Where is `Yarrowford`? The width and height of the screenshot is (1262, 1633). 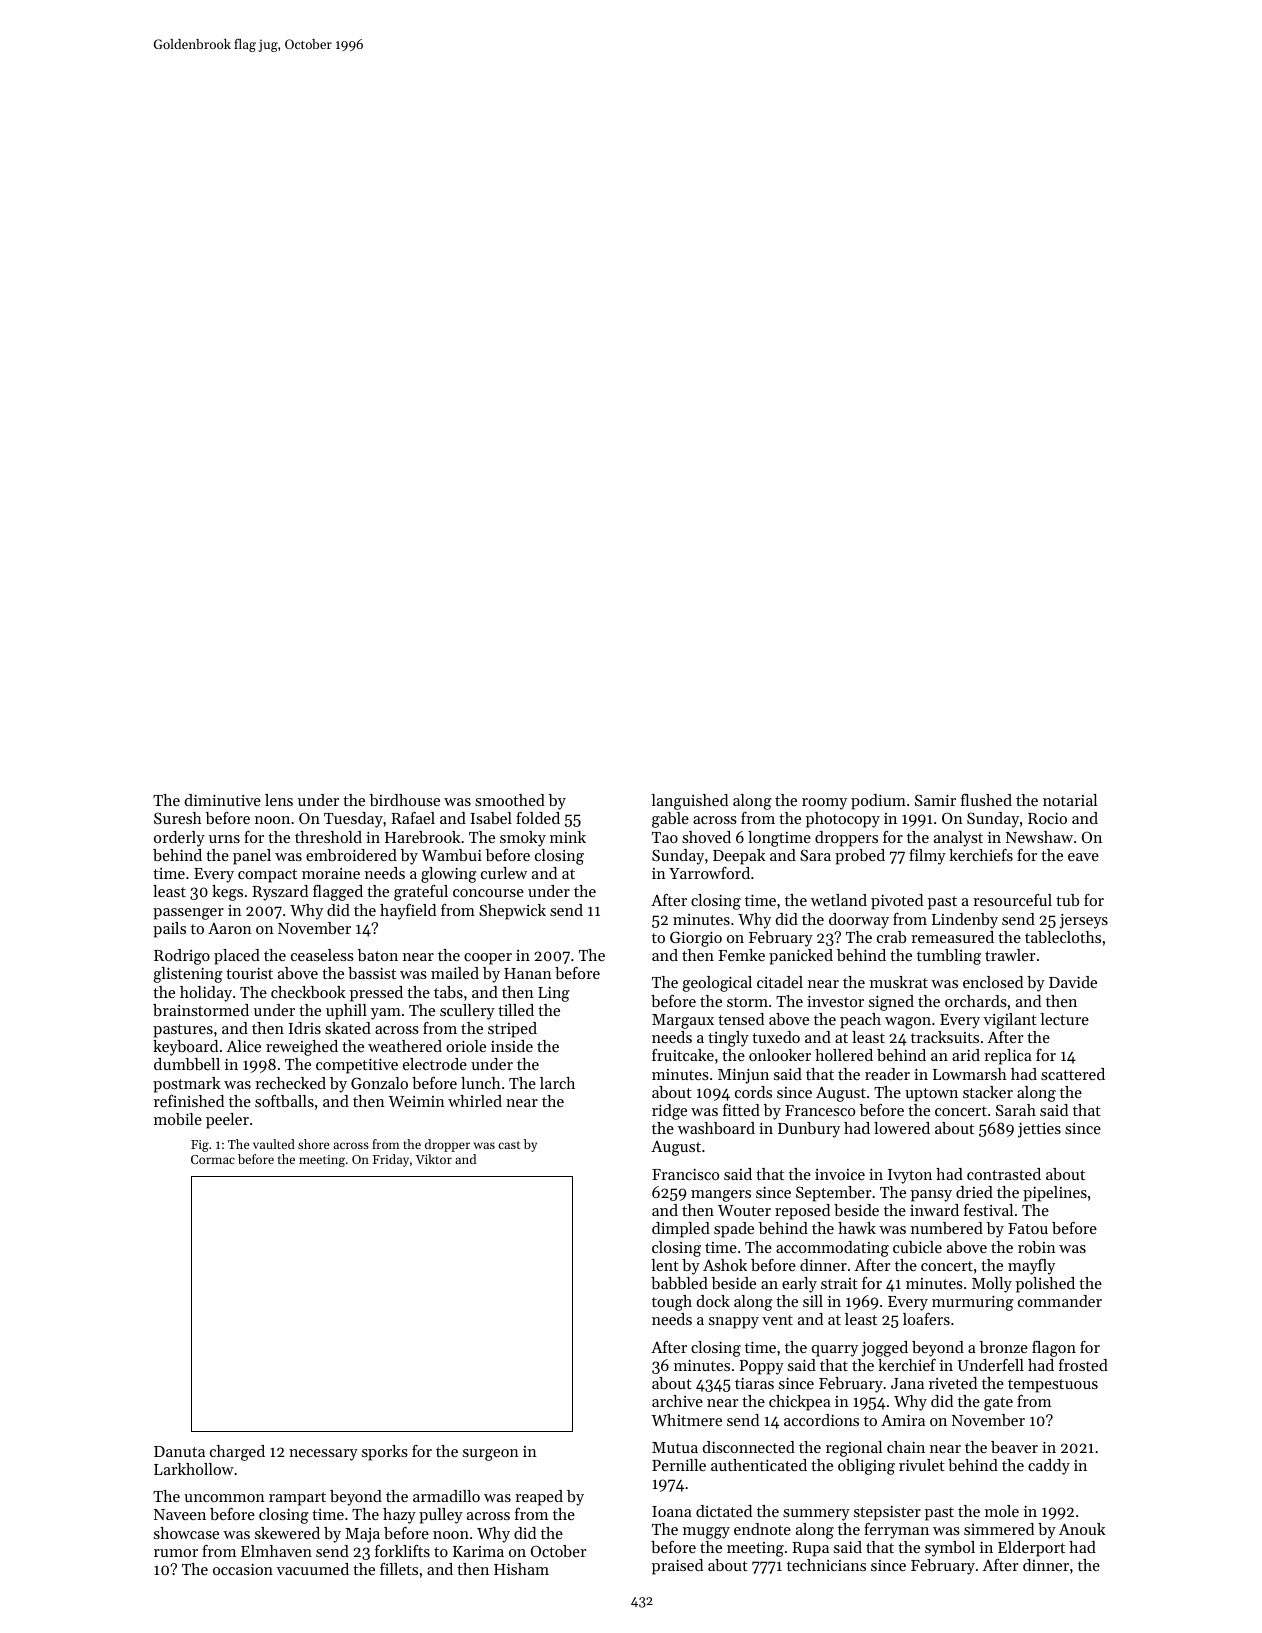 Yarrowford is located at coordinates (709, 873).
